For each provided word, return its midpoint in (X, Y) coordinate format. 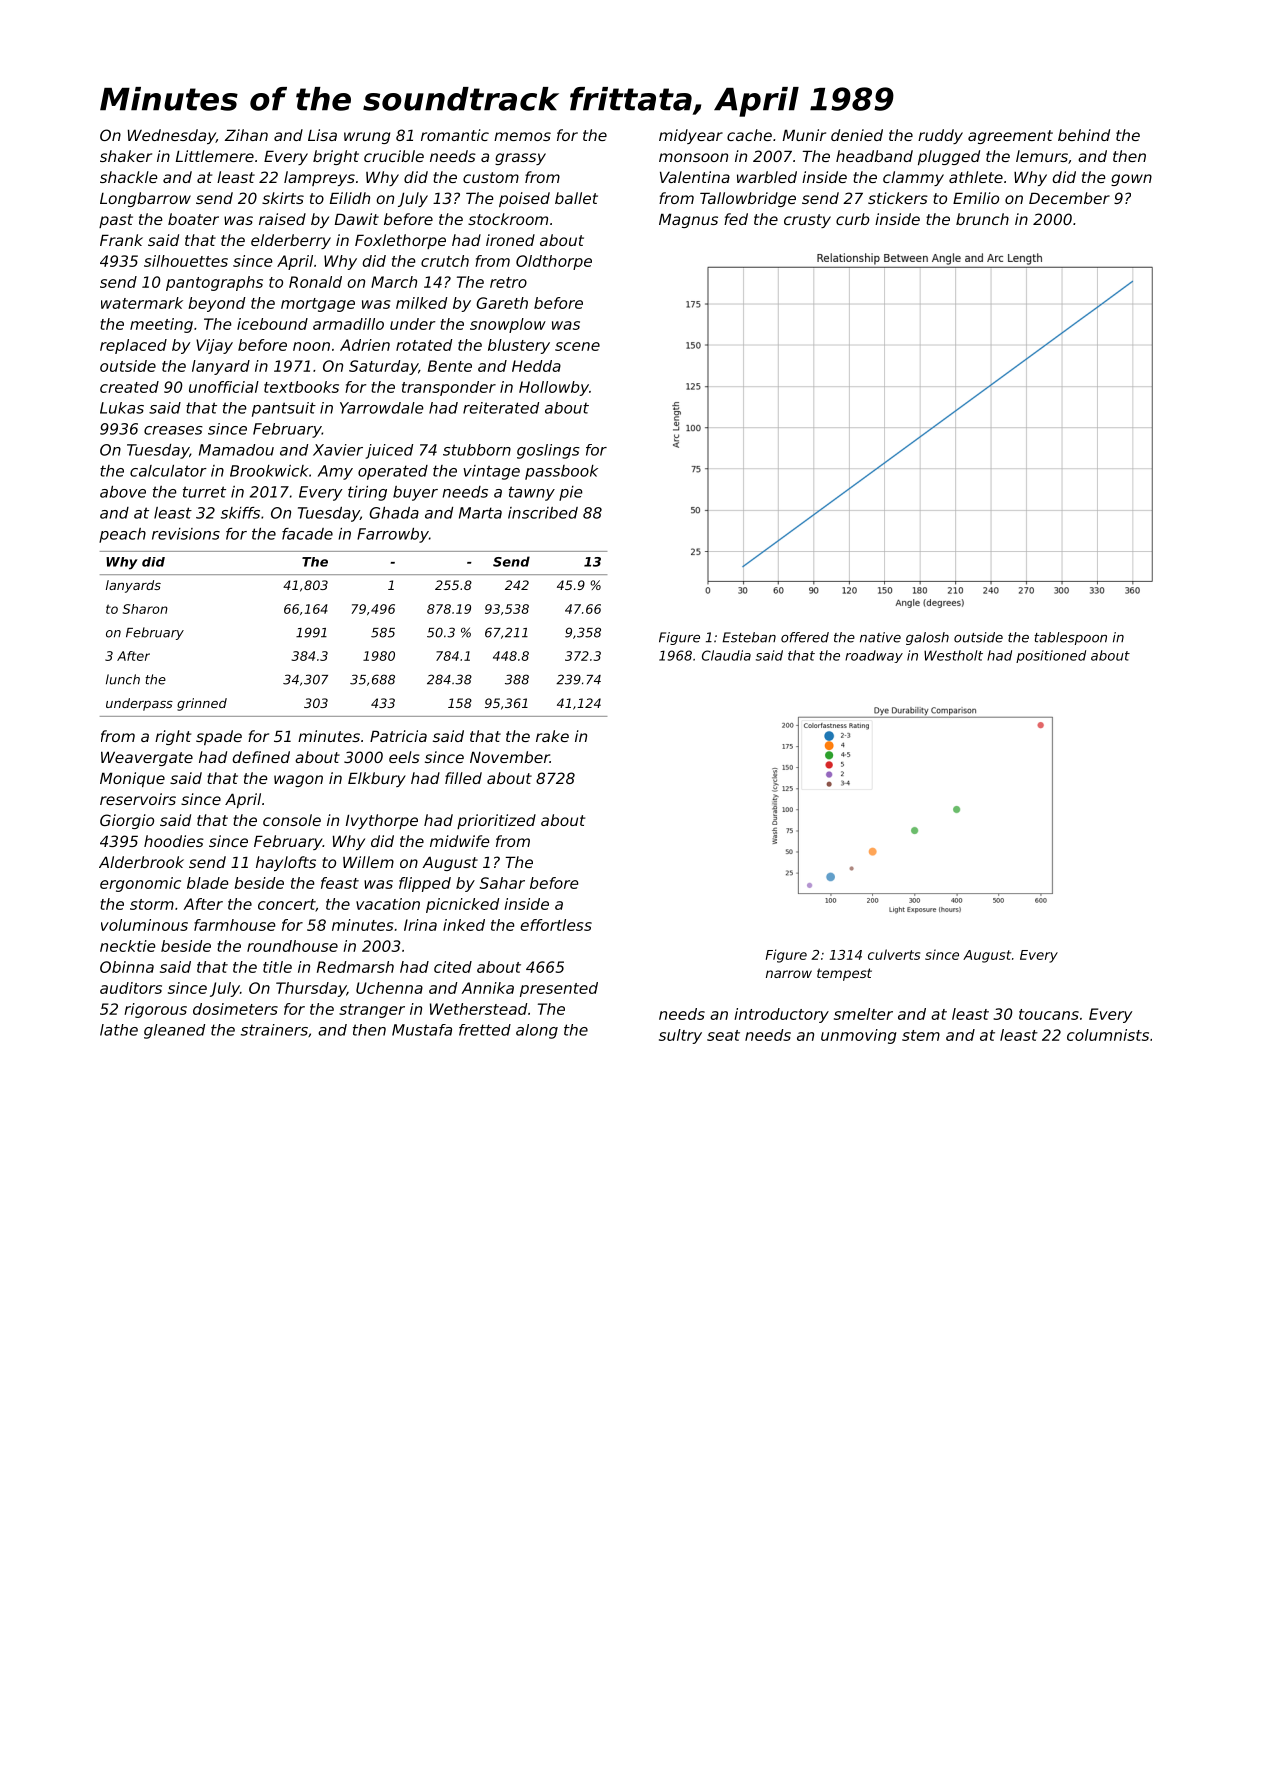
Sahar (502, 883)
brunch (982, 219)
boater (193, 219)
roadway (874, 656)
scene (577, 346)
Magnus (688, 220)
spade (219, 737)
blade (208, 883)
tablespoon (1070, 638)
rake (552, 736)
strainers (274, 1030)
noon (311, 346)
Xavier (338, 450)
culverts (894, 954)
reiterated (501, 408)
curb (853, 219)
